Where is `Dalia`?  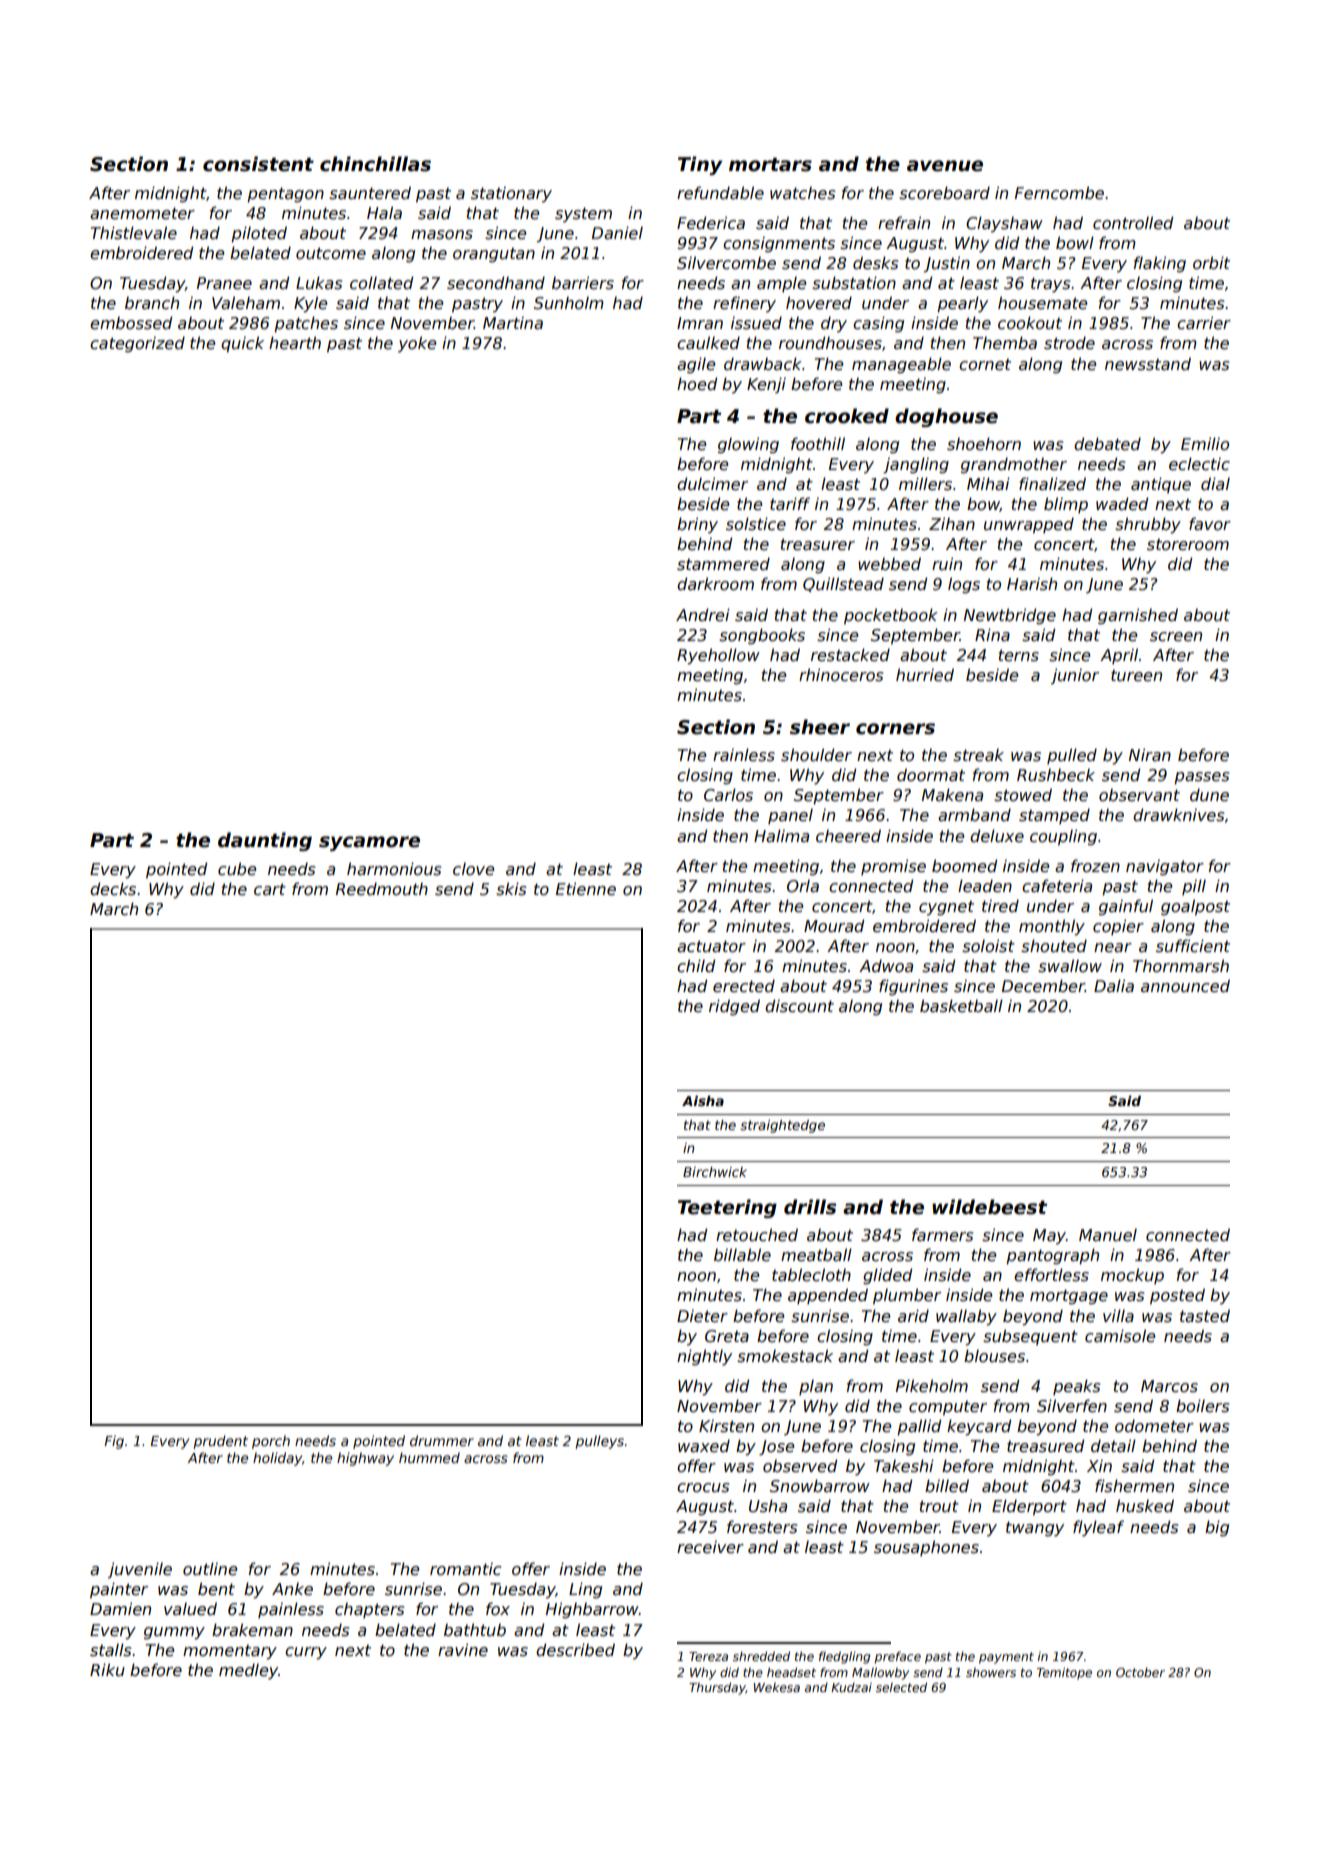 Dalia is located at coordinates (1114, 985).
